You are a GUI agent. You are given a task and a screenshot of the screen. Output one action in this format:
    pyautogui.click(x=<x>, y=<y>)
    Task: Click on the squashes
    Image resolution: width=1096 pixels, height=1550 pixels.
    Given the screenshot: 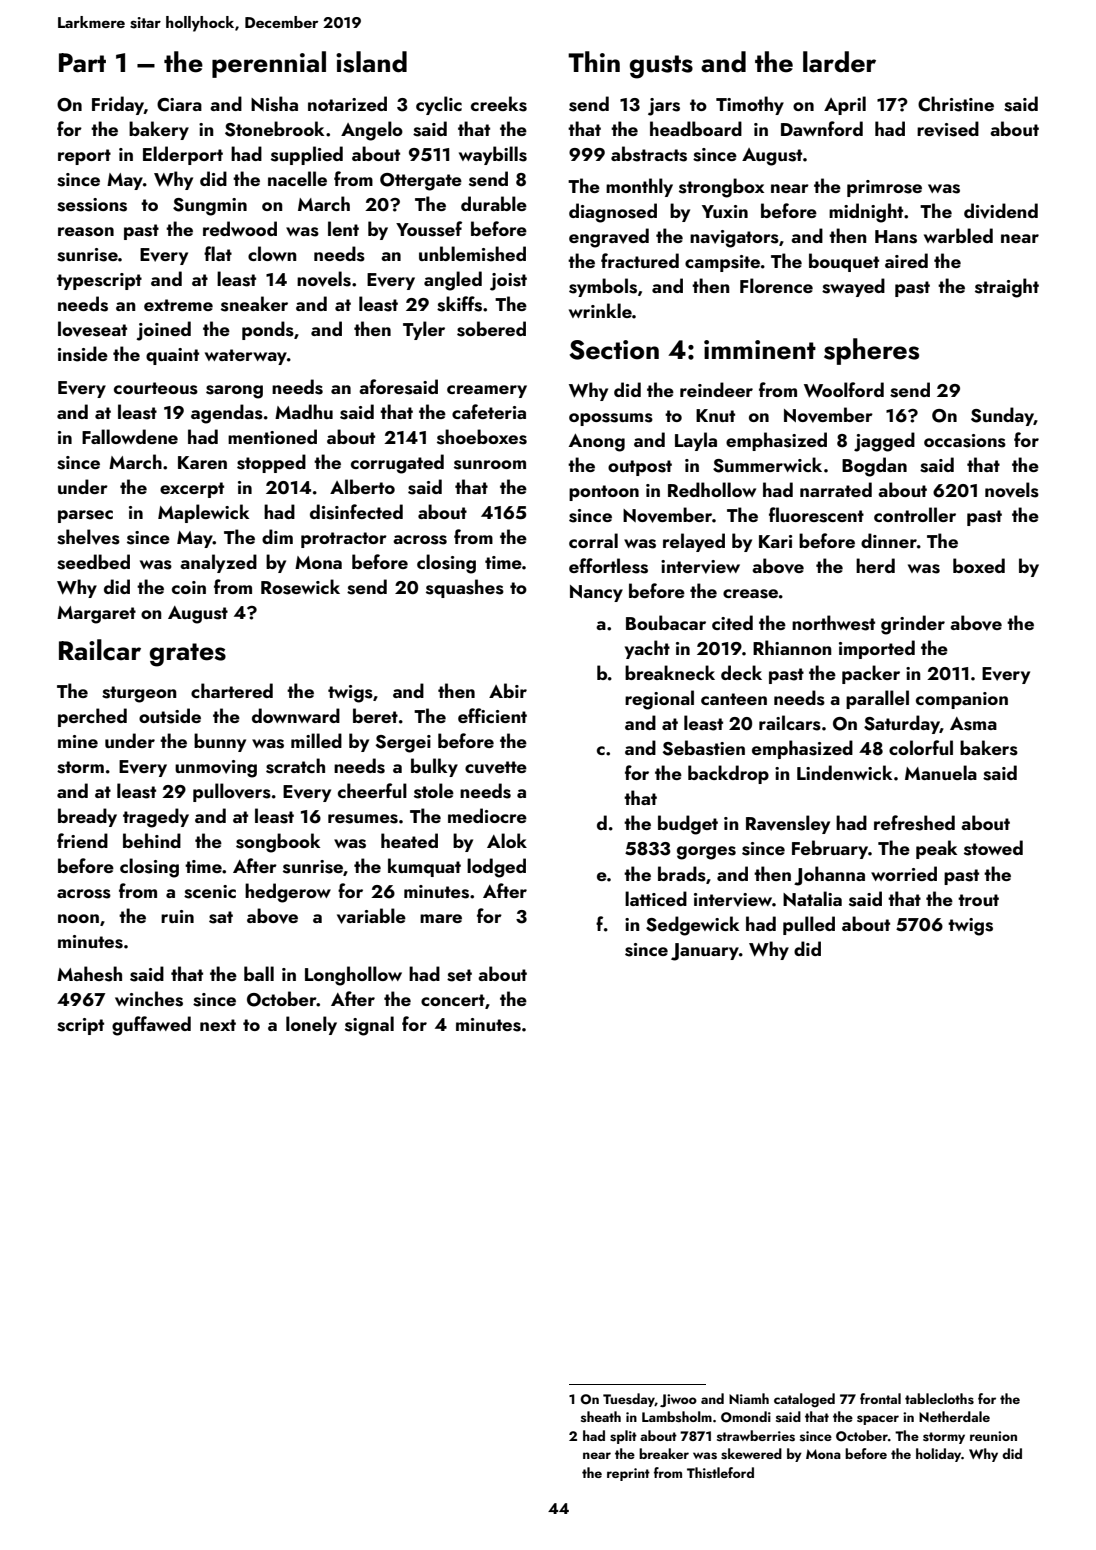 What is the action you would take?
    pyautogui.click(x=465, y=588)
